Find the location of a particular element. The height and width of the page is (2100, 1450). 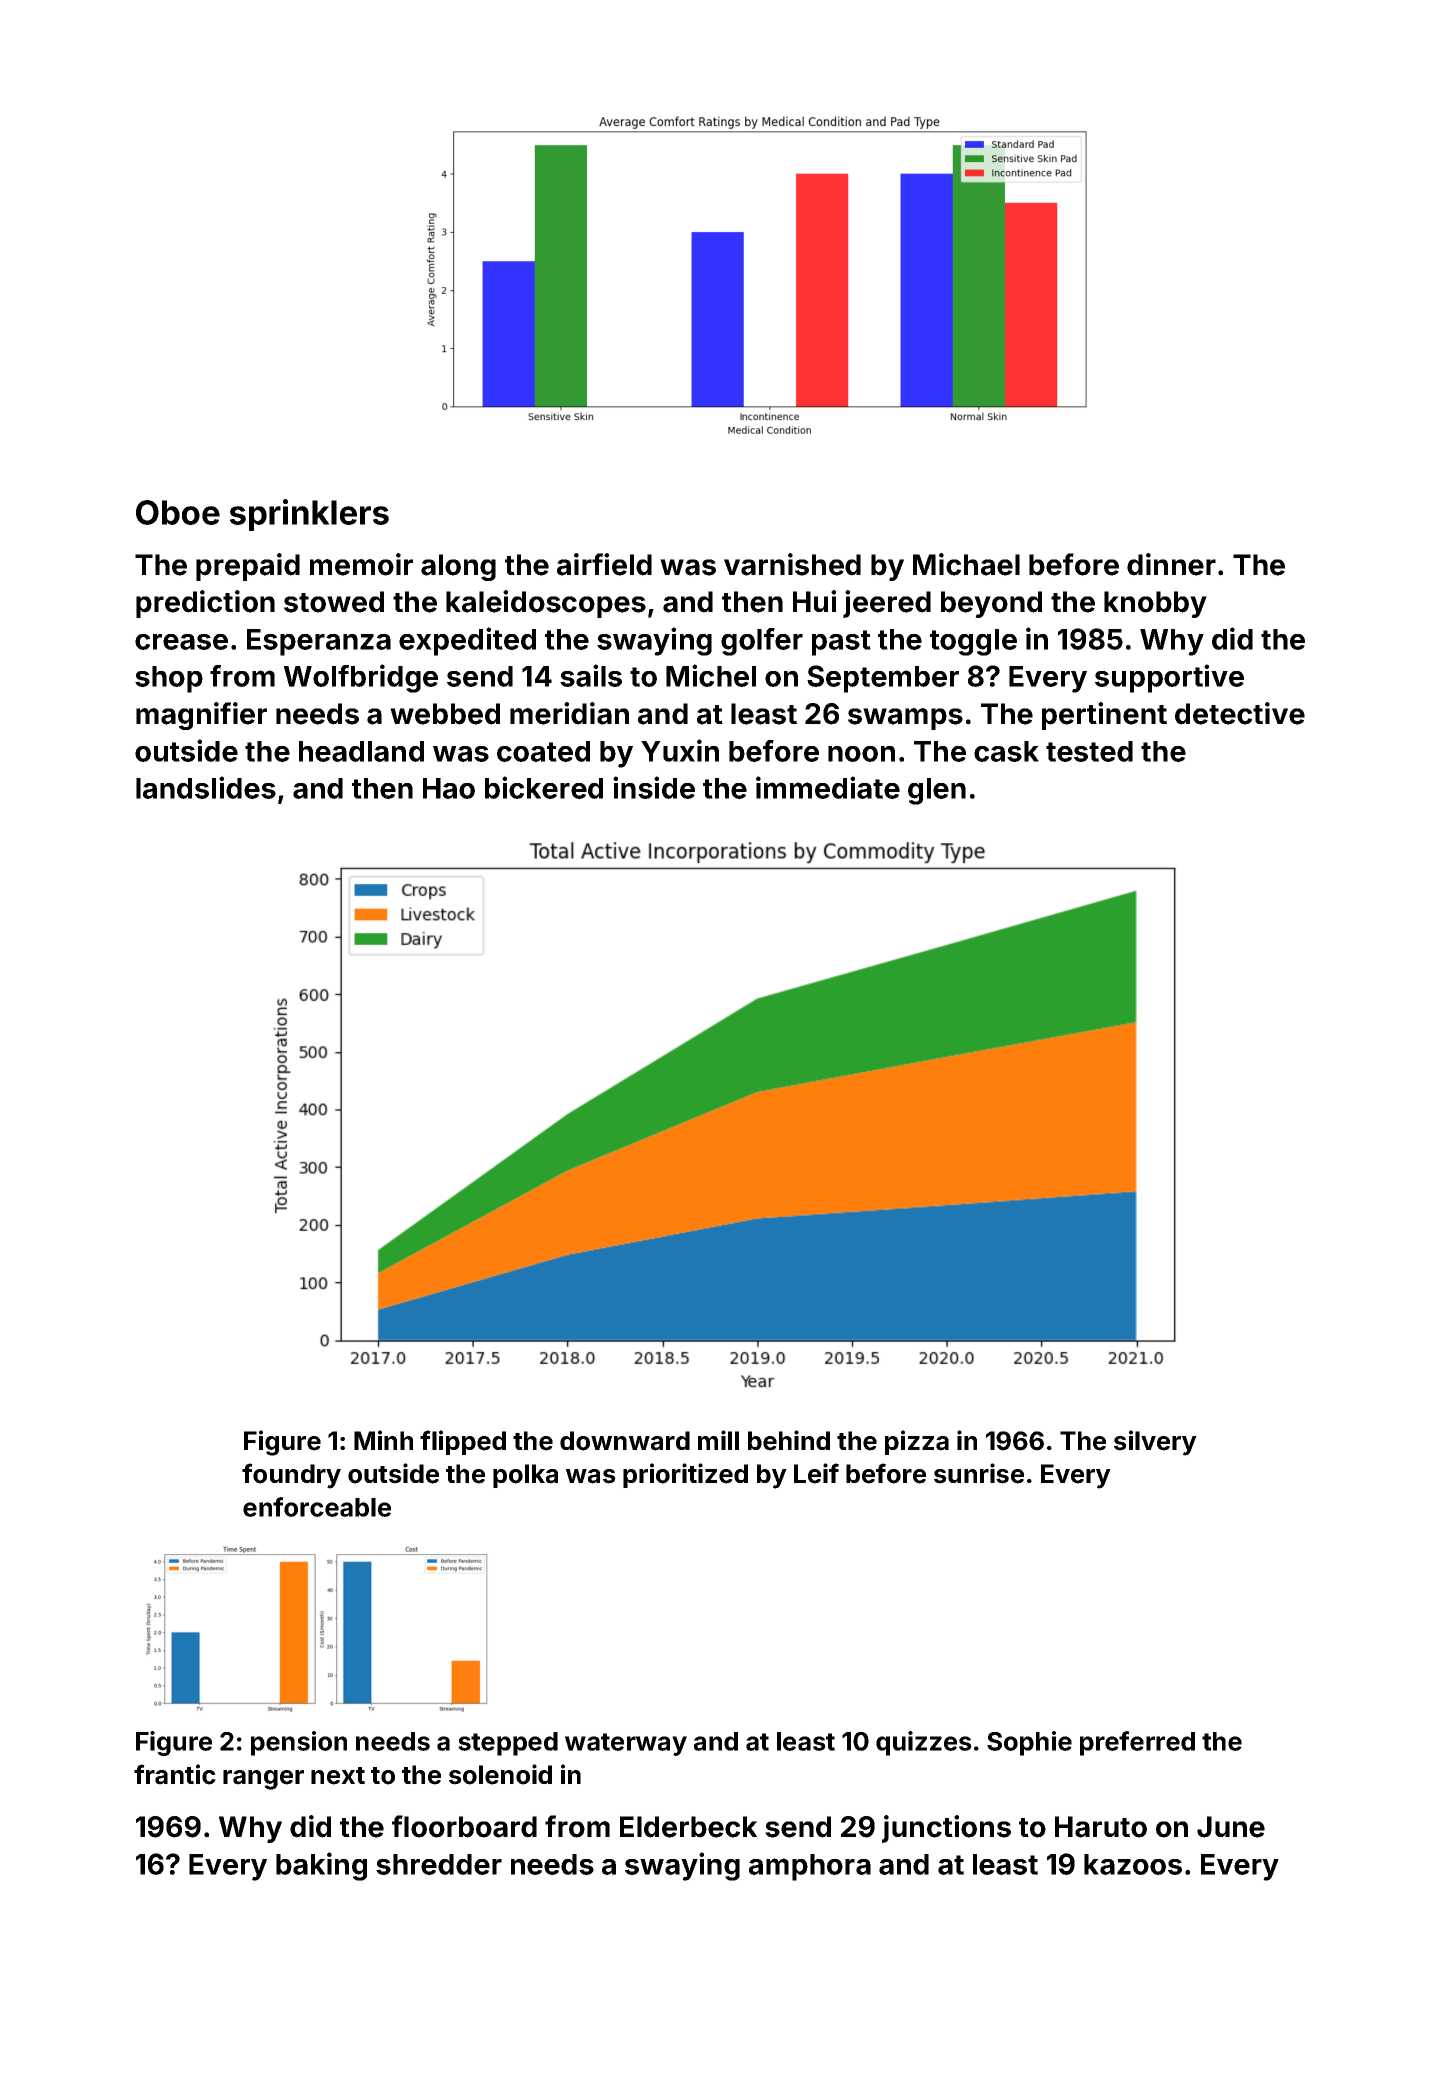

webbed is located at coordinates (445, 714).
